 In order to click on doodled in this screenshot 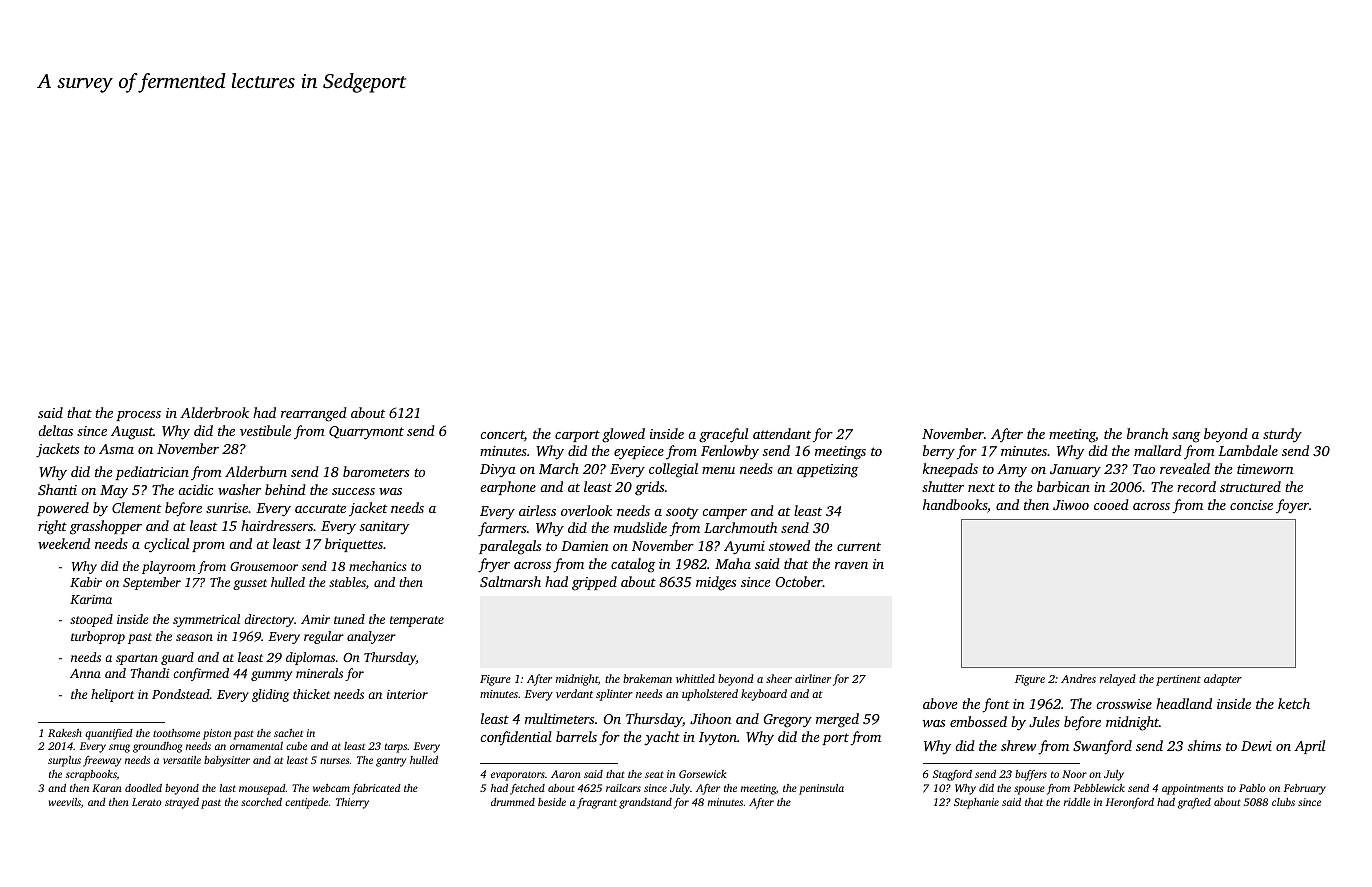, I will do `click(143, 788)`.
